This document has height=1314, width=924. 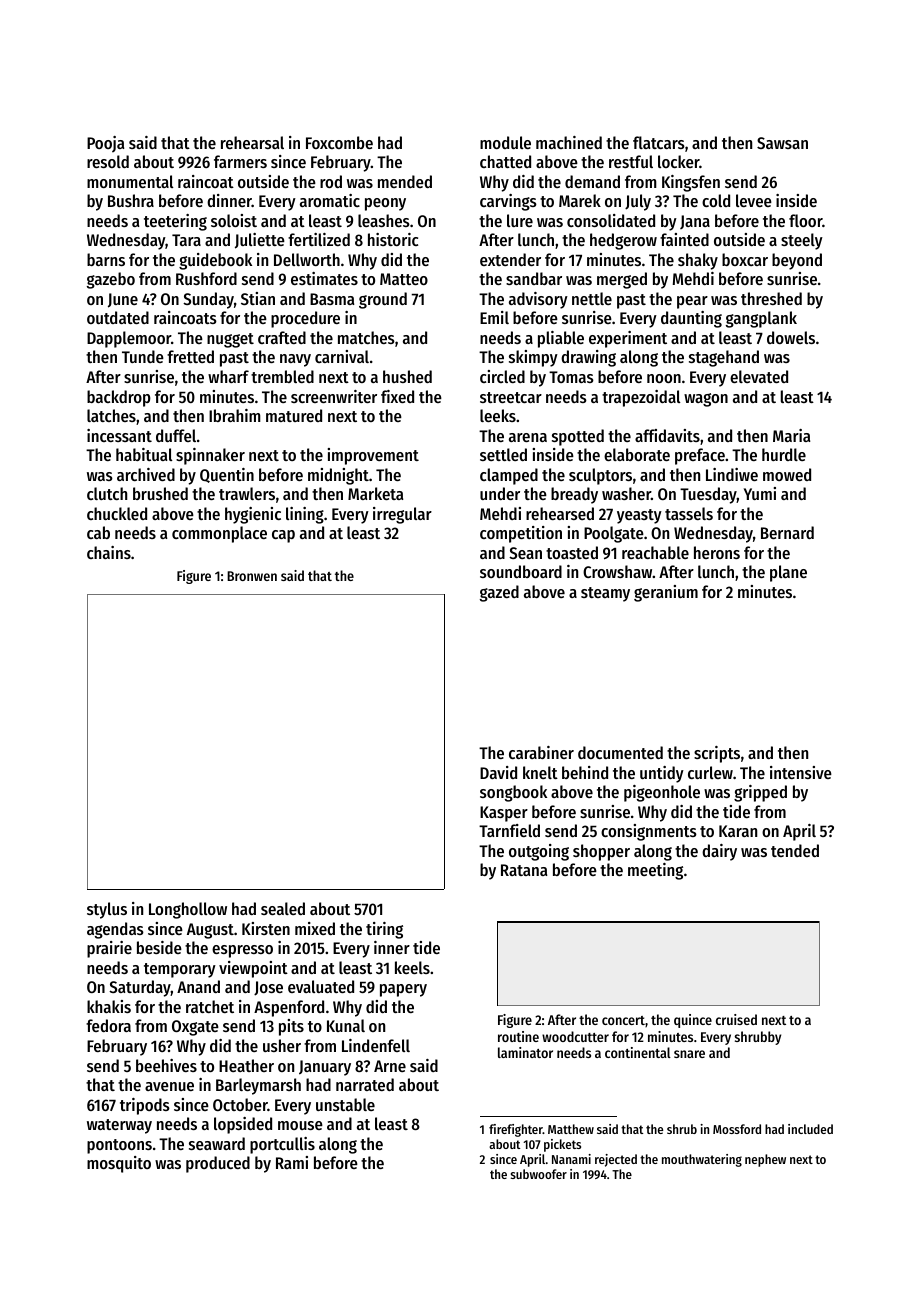 I want to click on avenue, so click(x=169, y=1086).
